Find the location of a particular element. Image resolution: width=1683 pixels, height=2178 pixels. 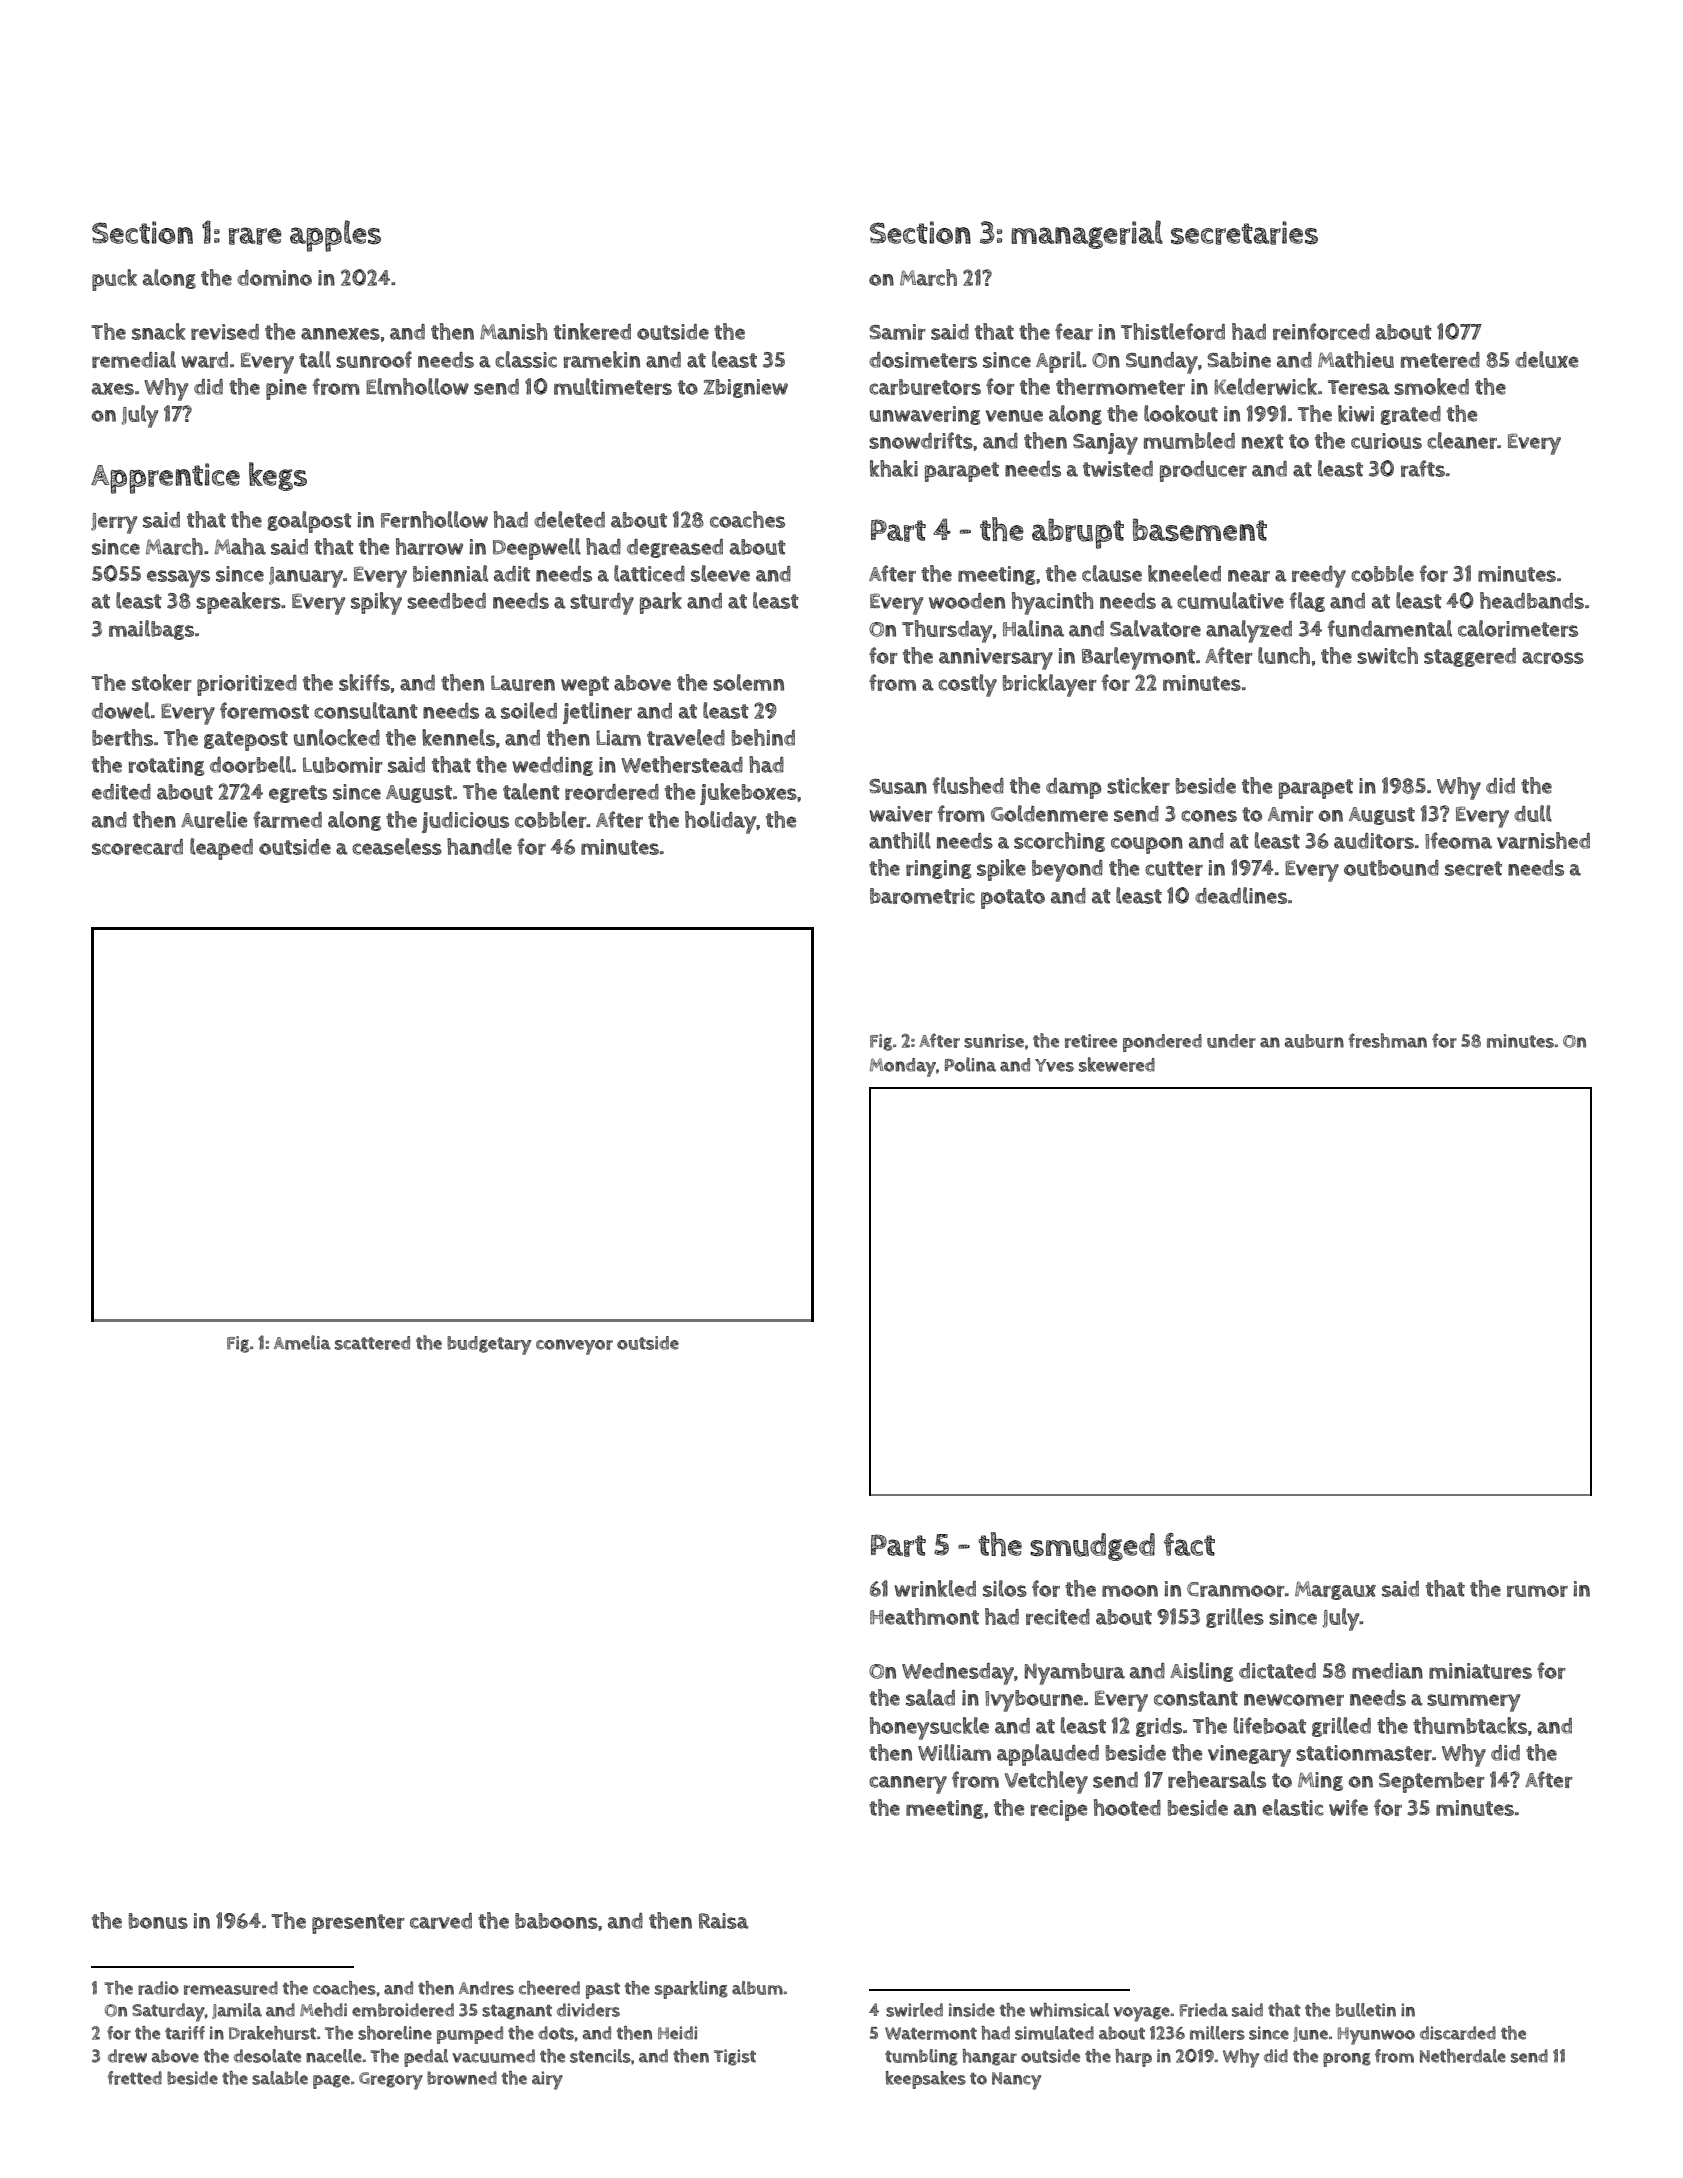

reedy is located at coordinates (1319, 577).
